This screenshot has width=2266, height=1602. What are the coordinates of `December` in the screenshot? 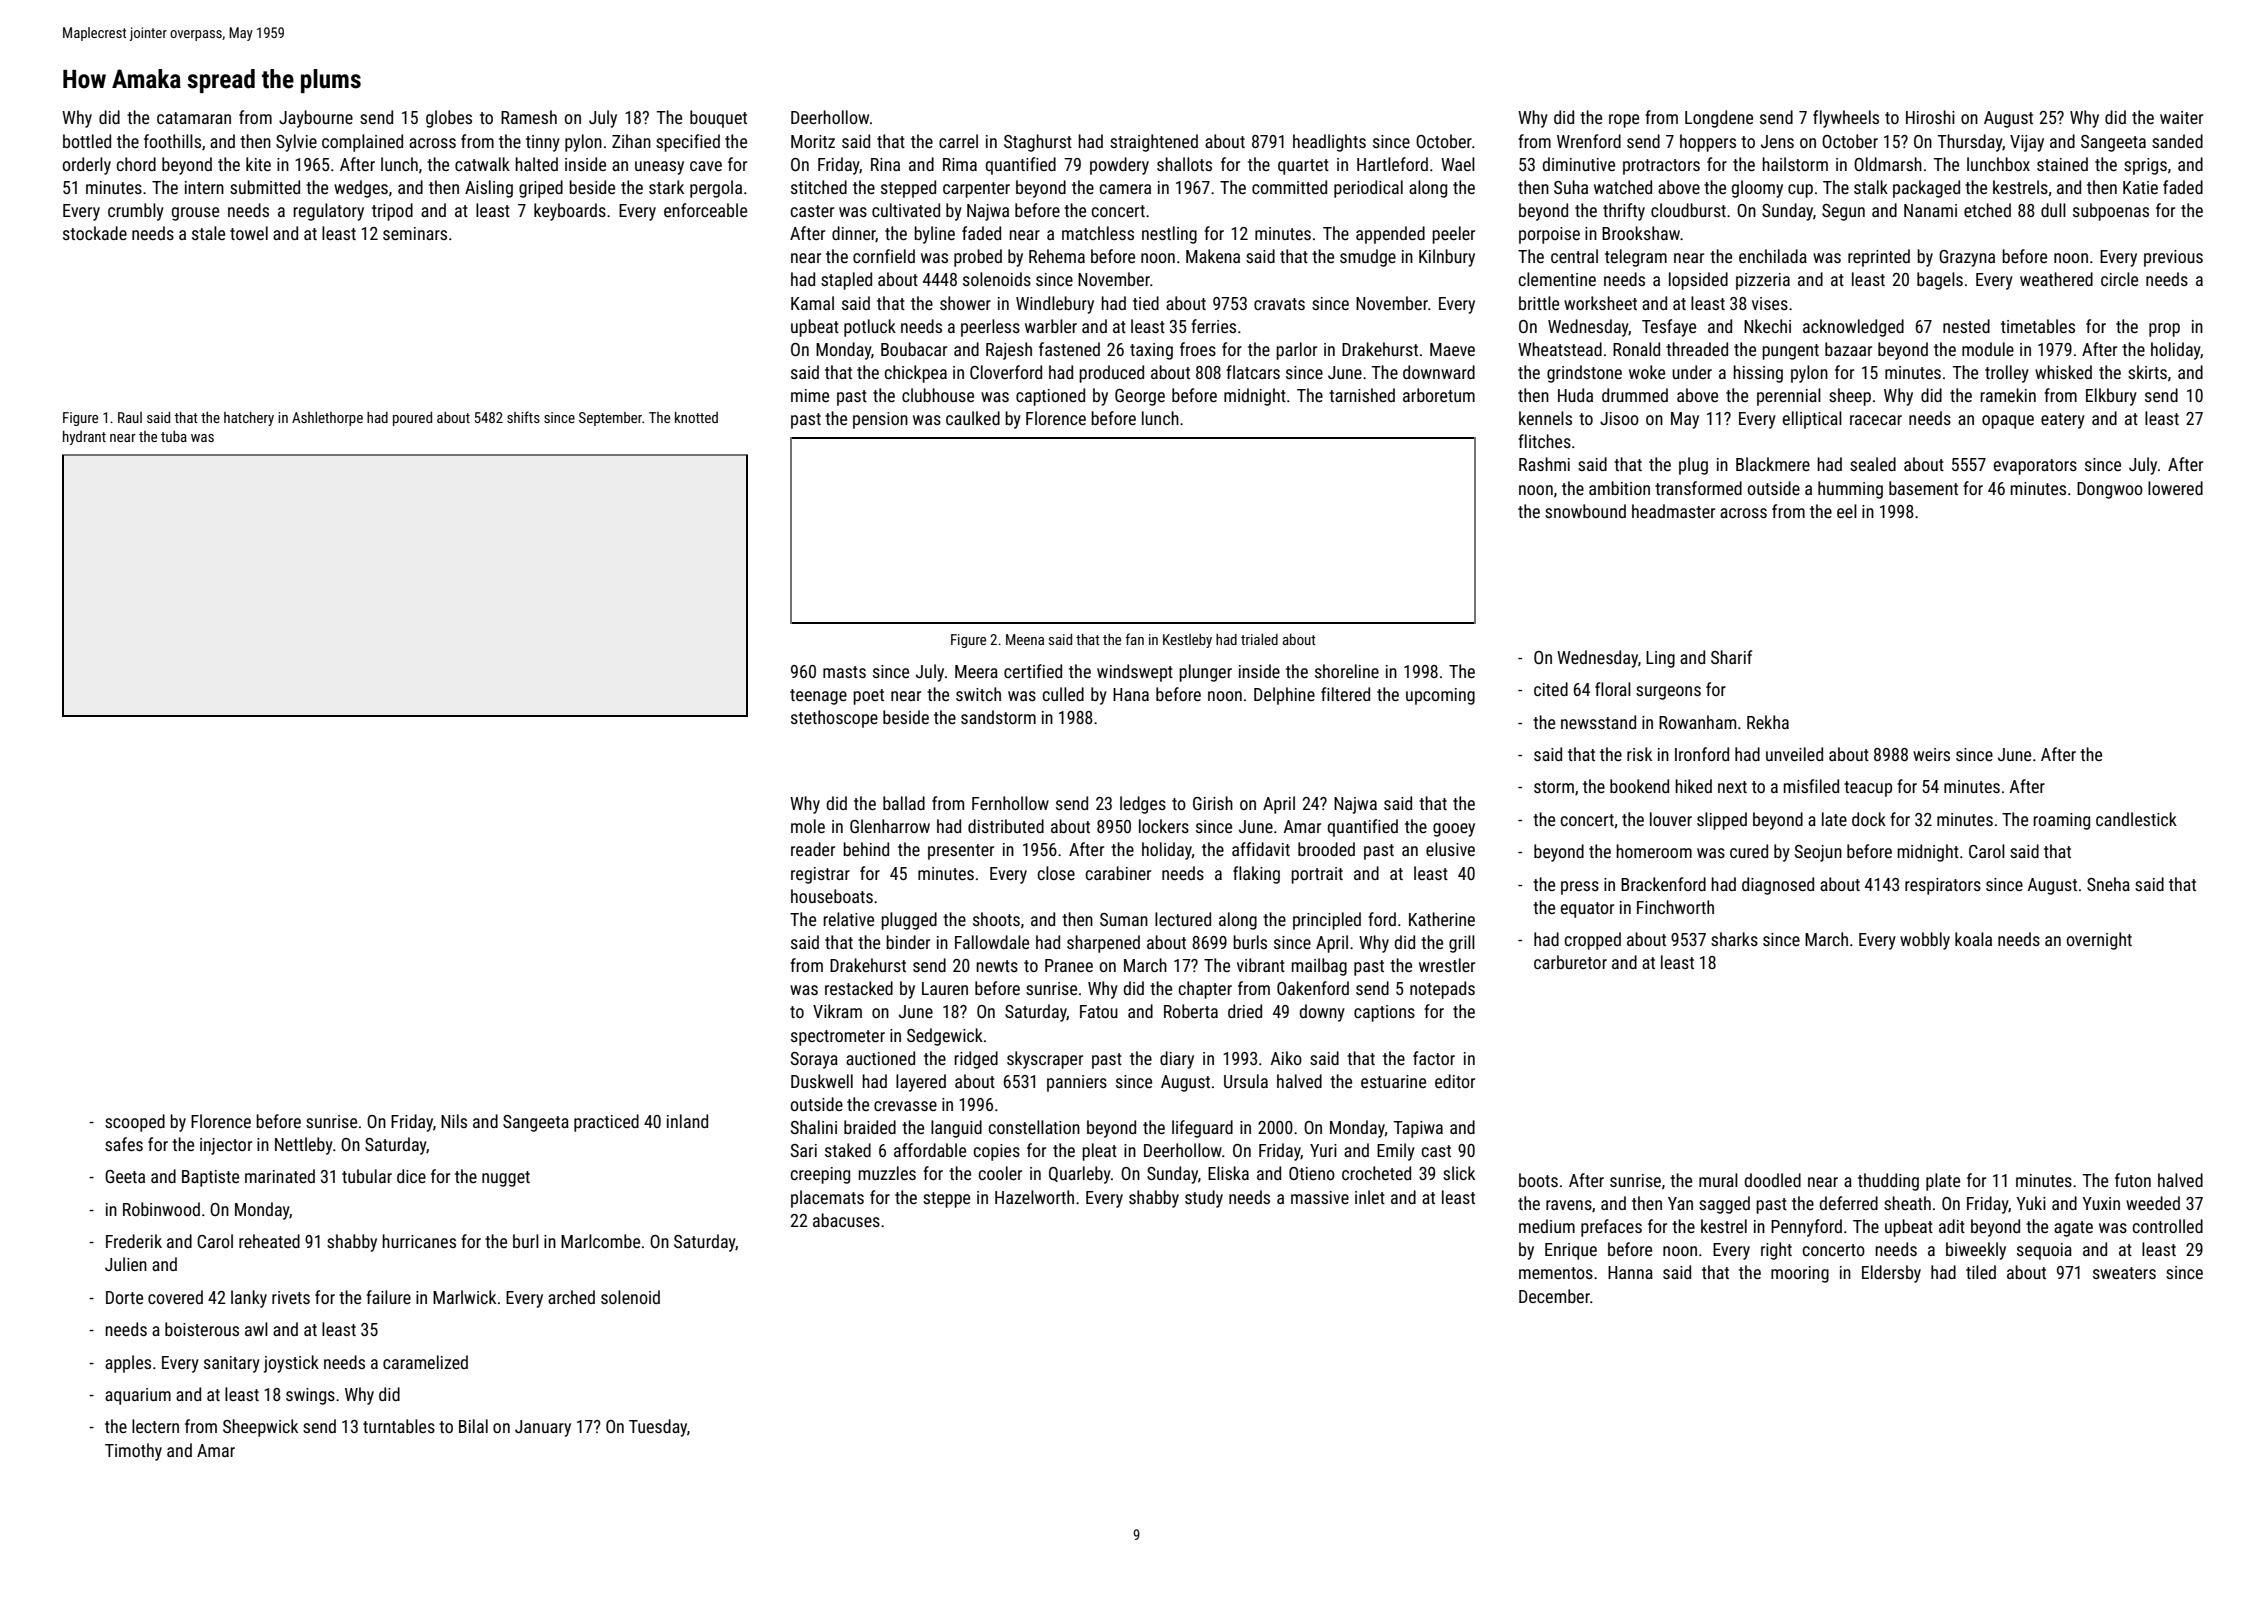 It's located at (1554, 1296).
